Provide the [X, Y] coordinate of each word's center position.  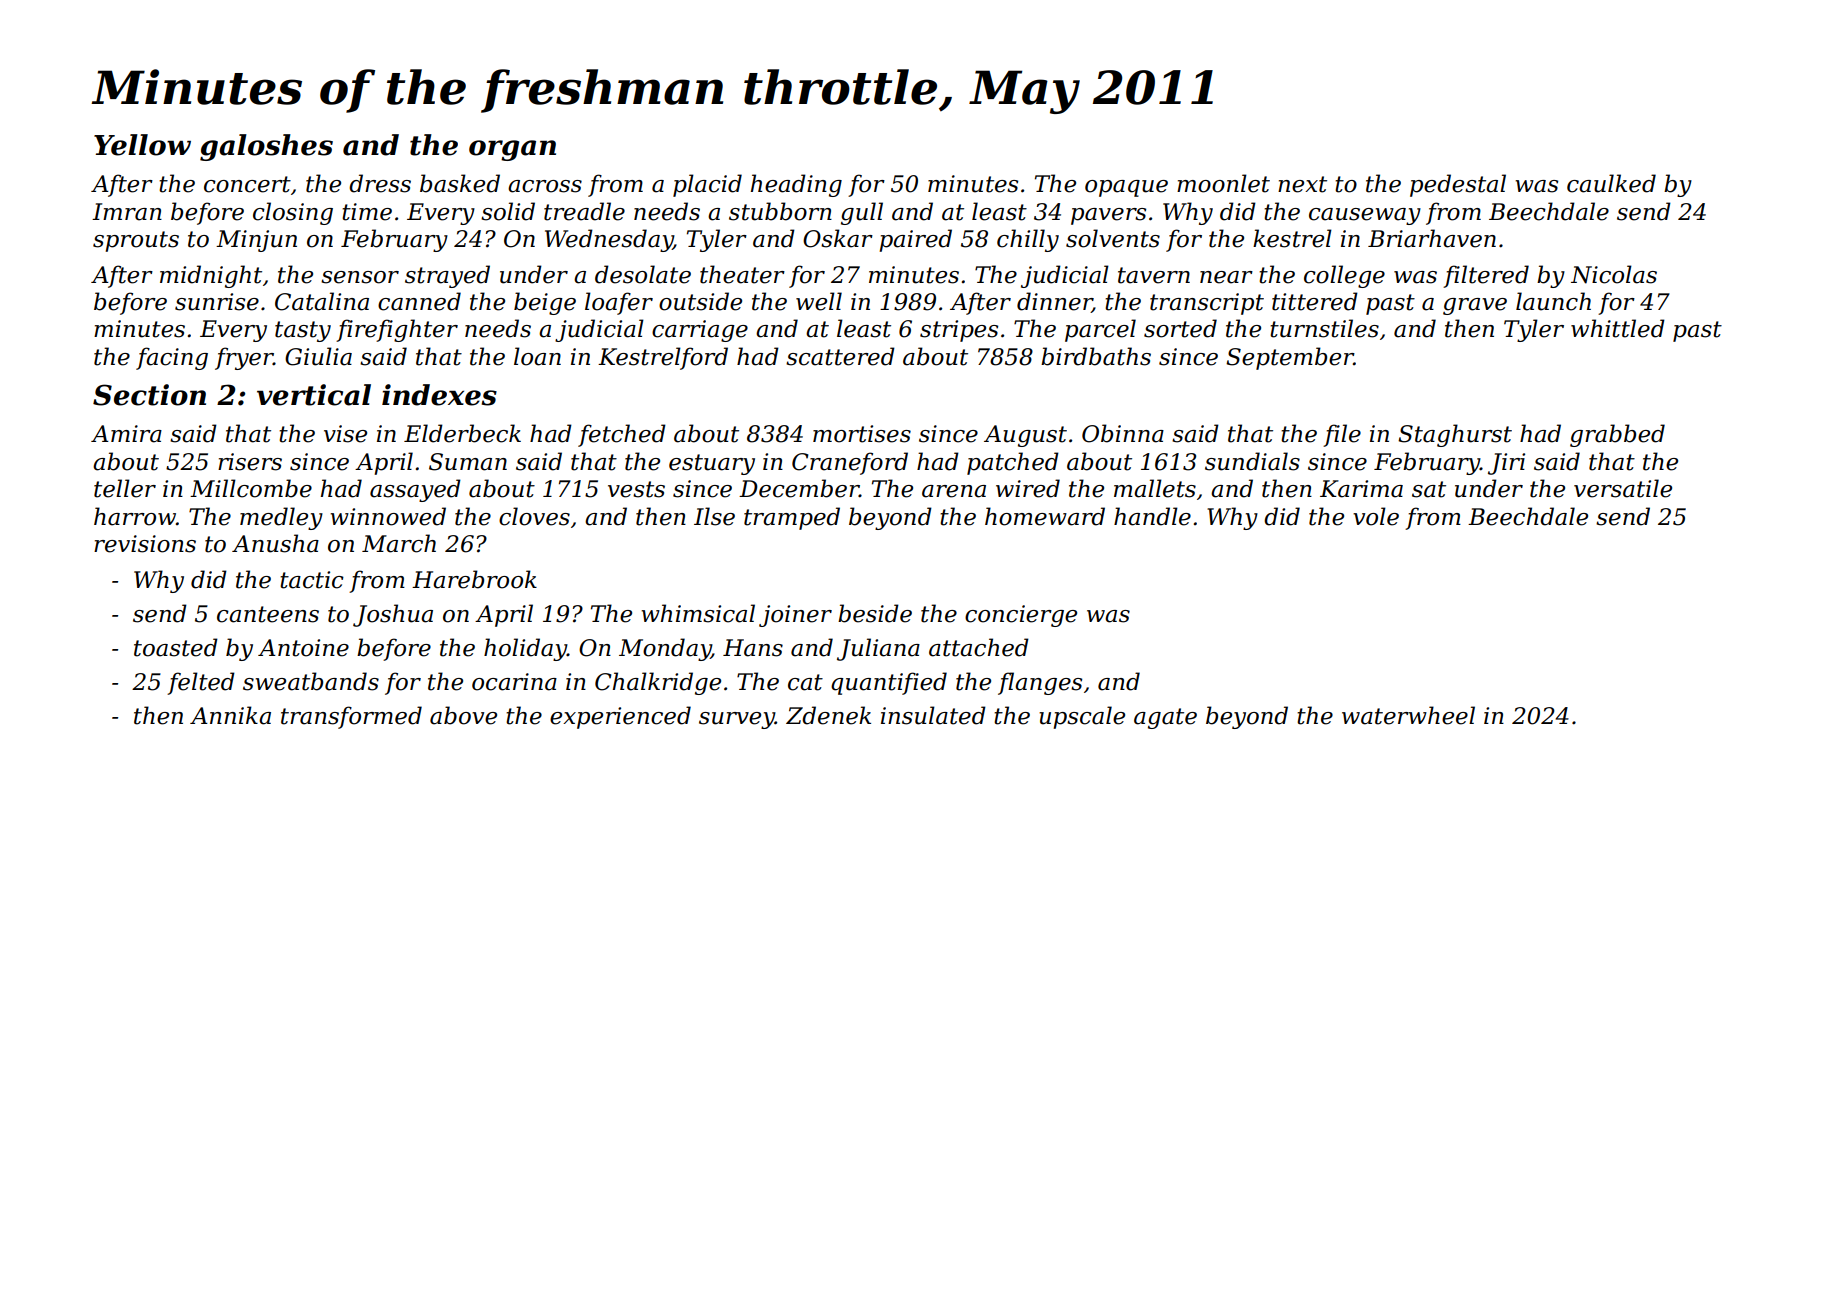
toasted [176, 647]
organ [512, 150]
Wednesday [609, 240]
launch [1553, 301]
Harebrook [474, 579]
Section [149, 395]
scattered [840, 356]
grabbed [1617, 435]
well [819, 301]
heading [796, 185]
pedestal [1458, 185]
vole [1376, 516]
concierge [1021, 616]
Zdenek [828, 715]
